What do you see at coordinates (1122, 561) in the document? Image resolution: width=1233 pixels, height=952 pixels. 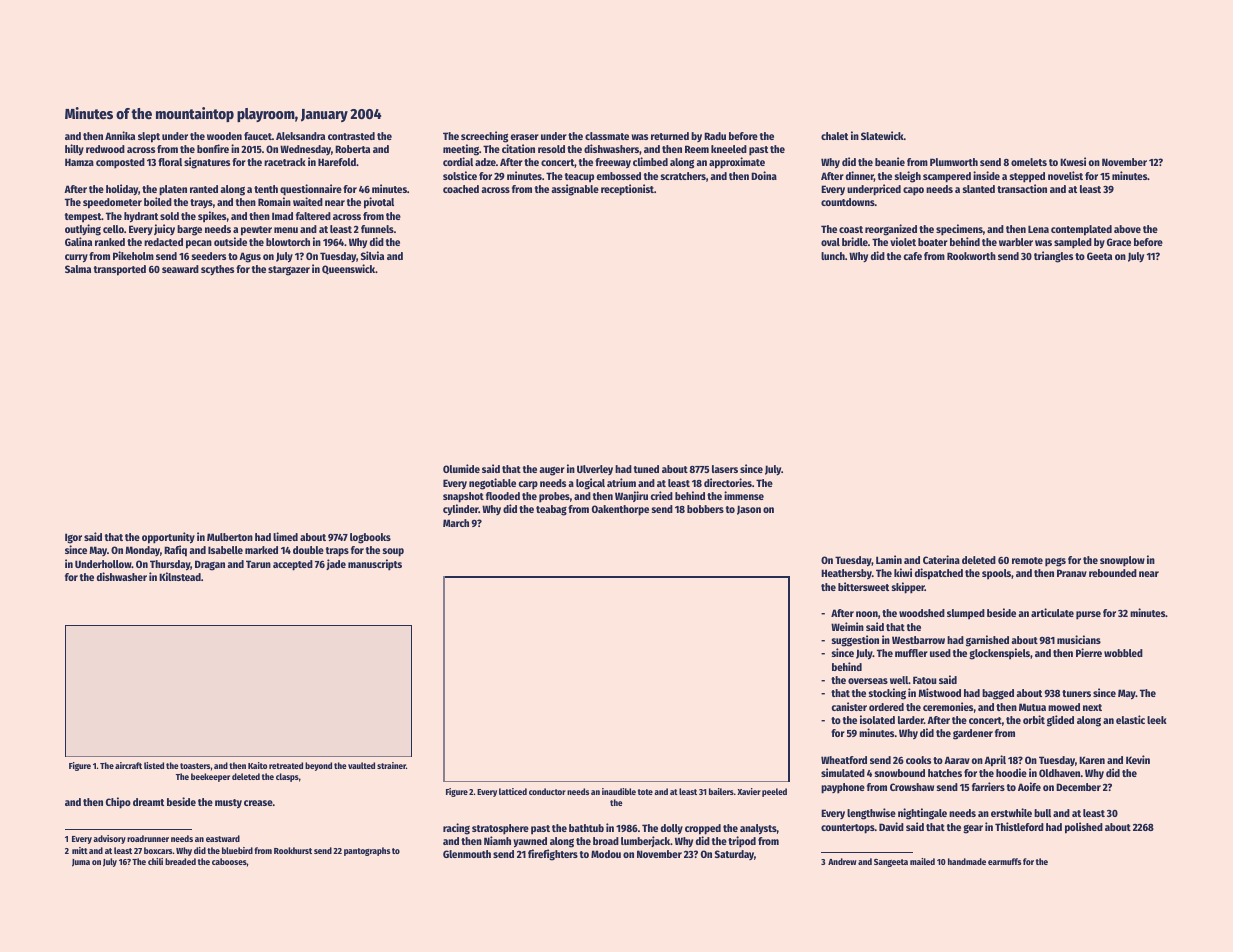 I see `snowplow` at bounding box center [1122, 561].
